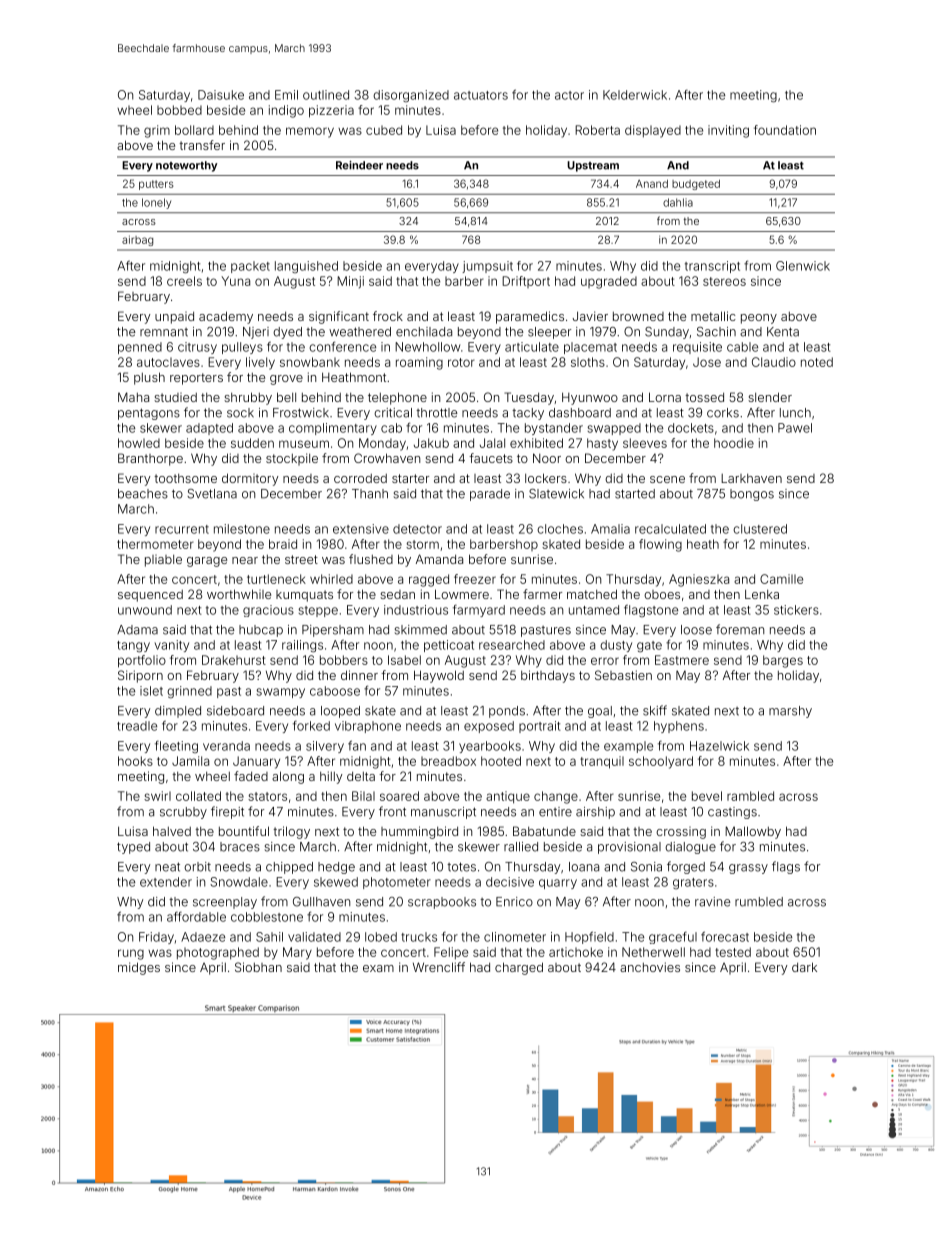 This screenshot has width=952, height=1233. Describe the element at coordinates (203, 937) in the screenshot. I see `Adaeze` at that location.
